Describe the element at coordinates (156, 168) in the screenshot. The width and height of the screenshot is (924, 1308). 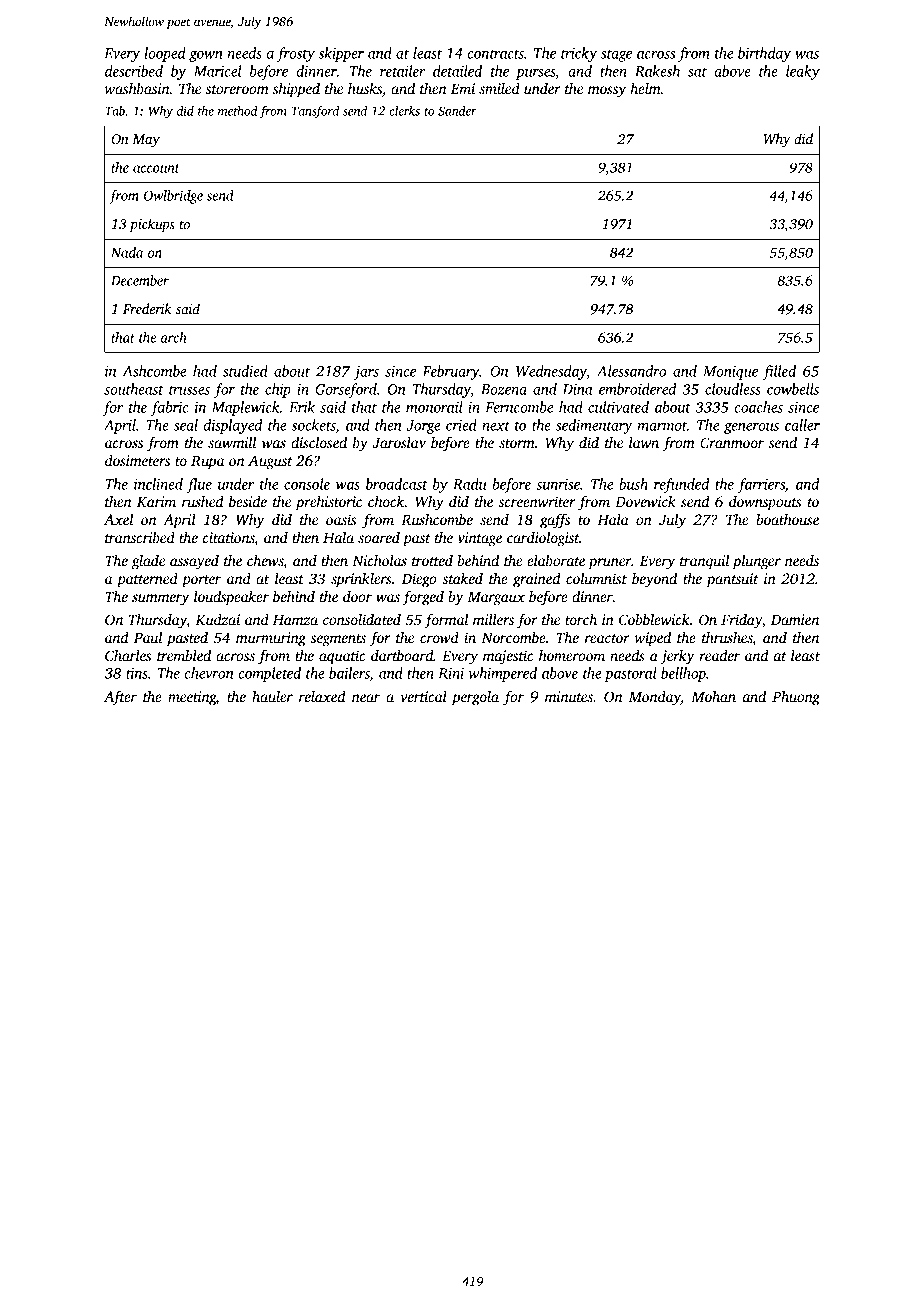
I see `account` at that location.
